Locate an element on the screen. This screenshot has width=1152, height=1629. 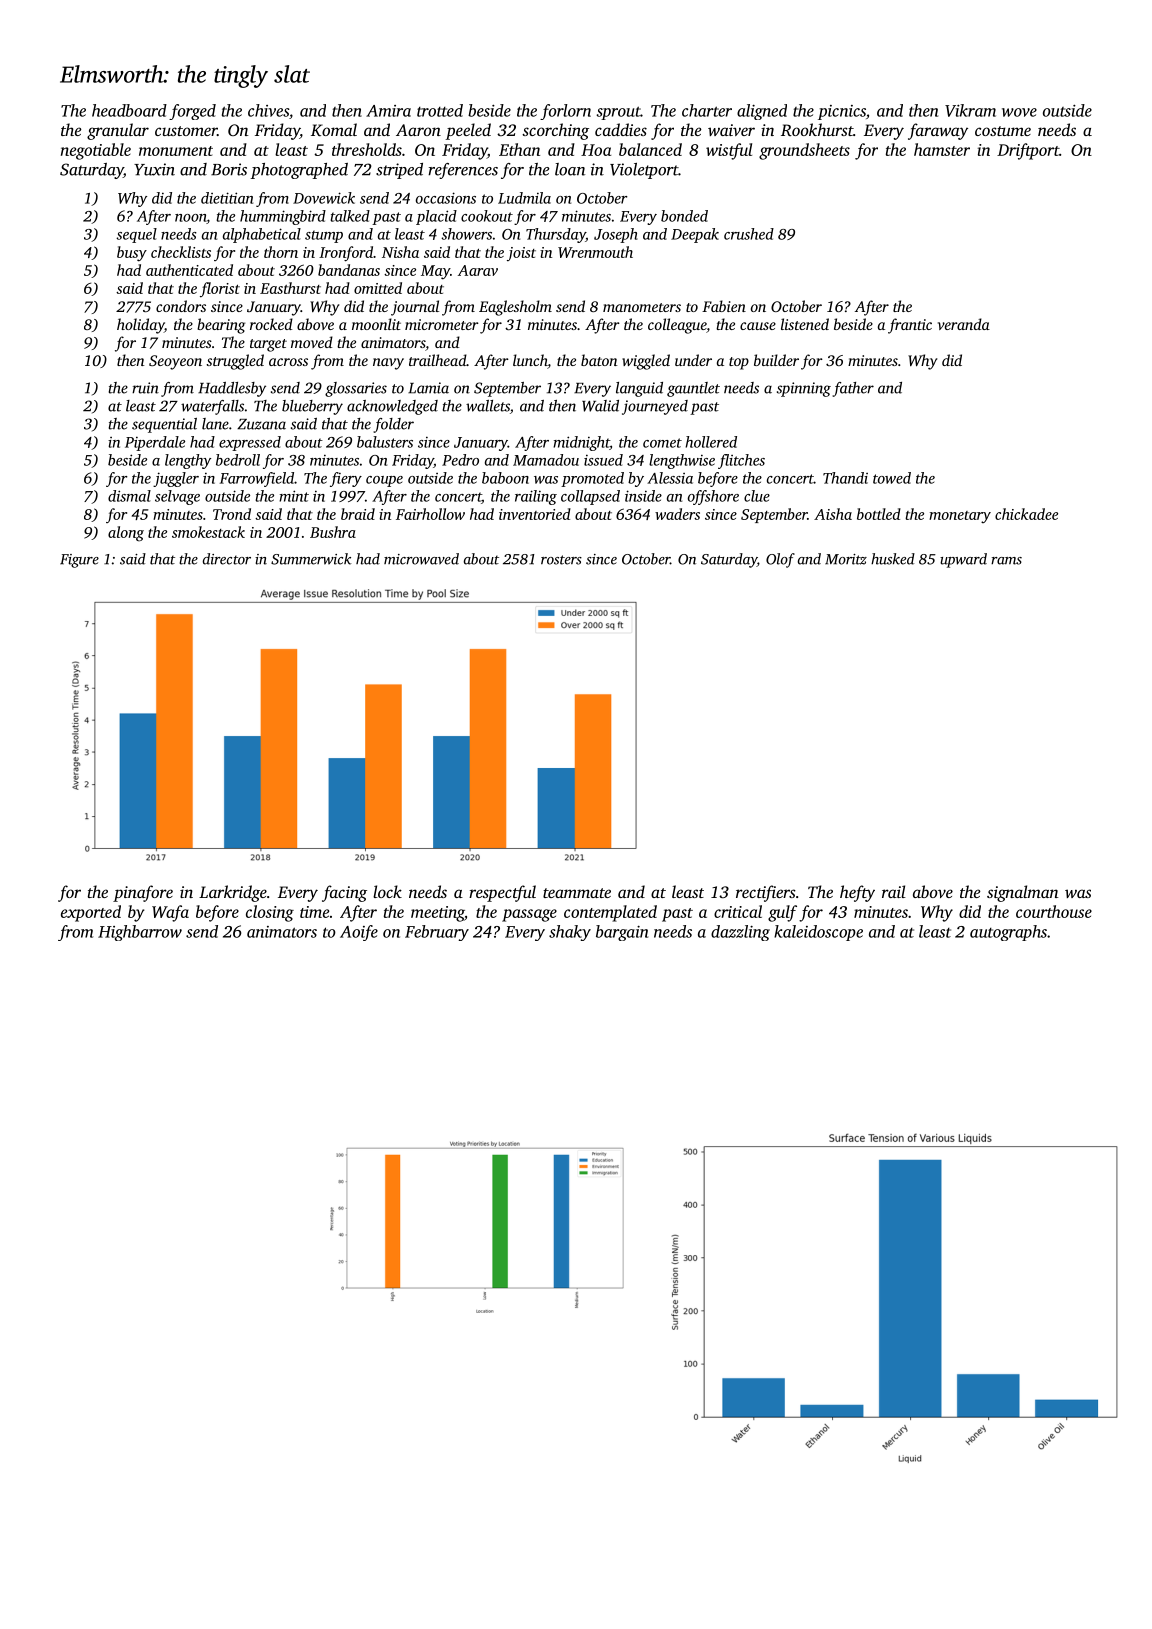
chickadee is located at coordinates (1026, 514).
